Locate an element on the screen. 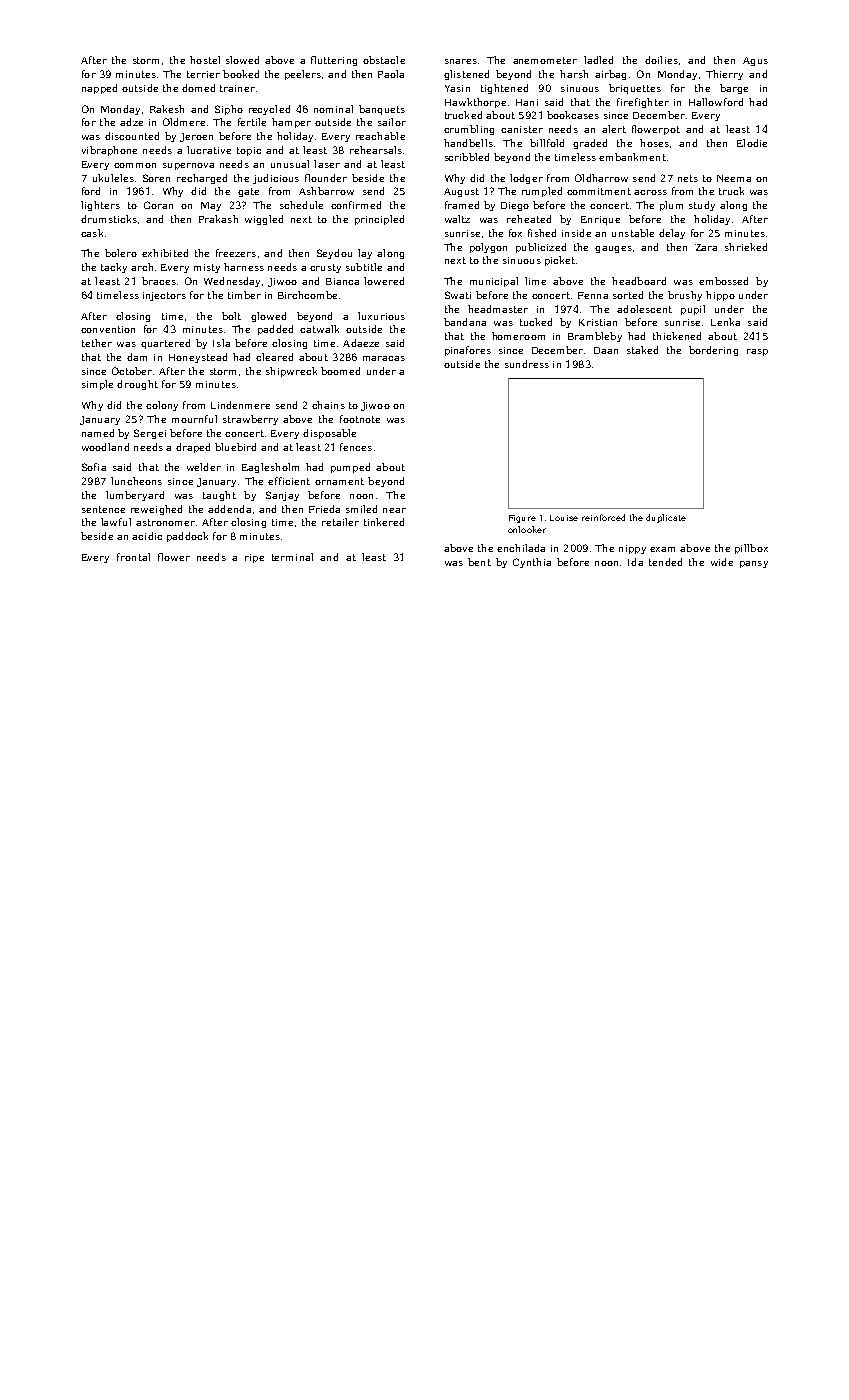 This screenshot has height=1400, width=849. injectors is located at coordinates (164, 296).
